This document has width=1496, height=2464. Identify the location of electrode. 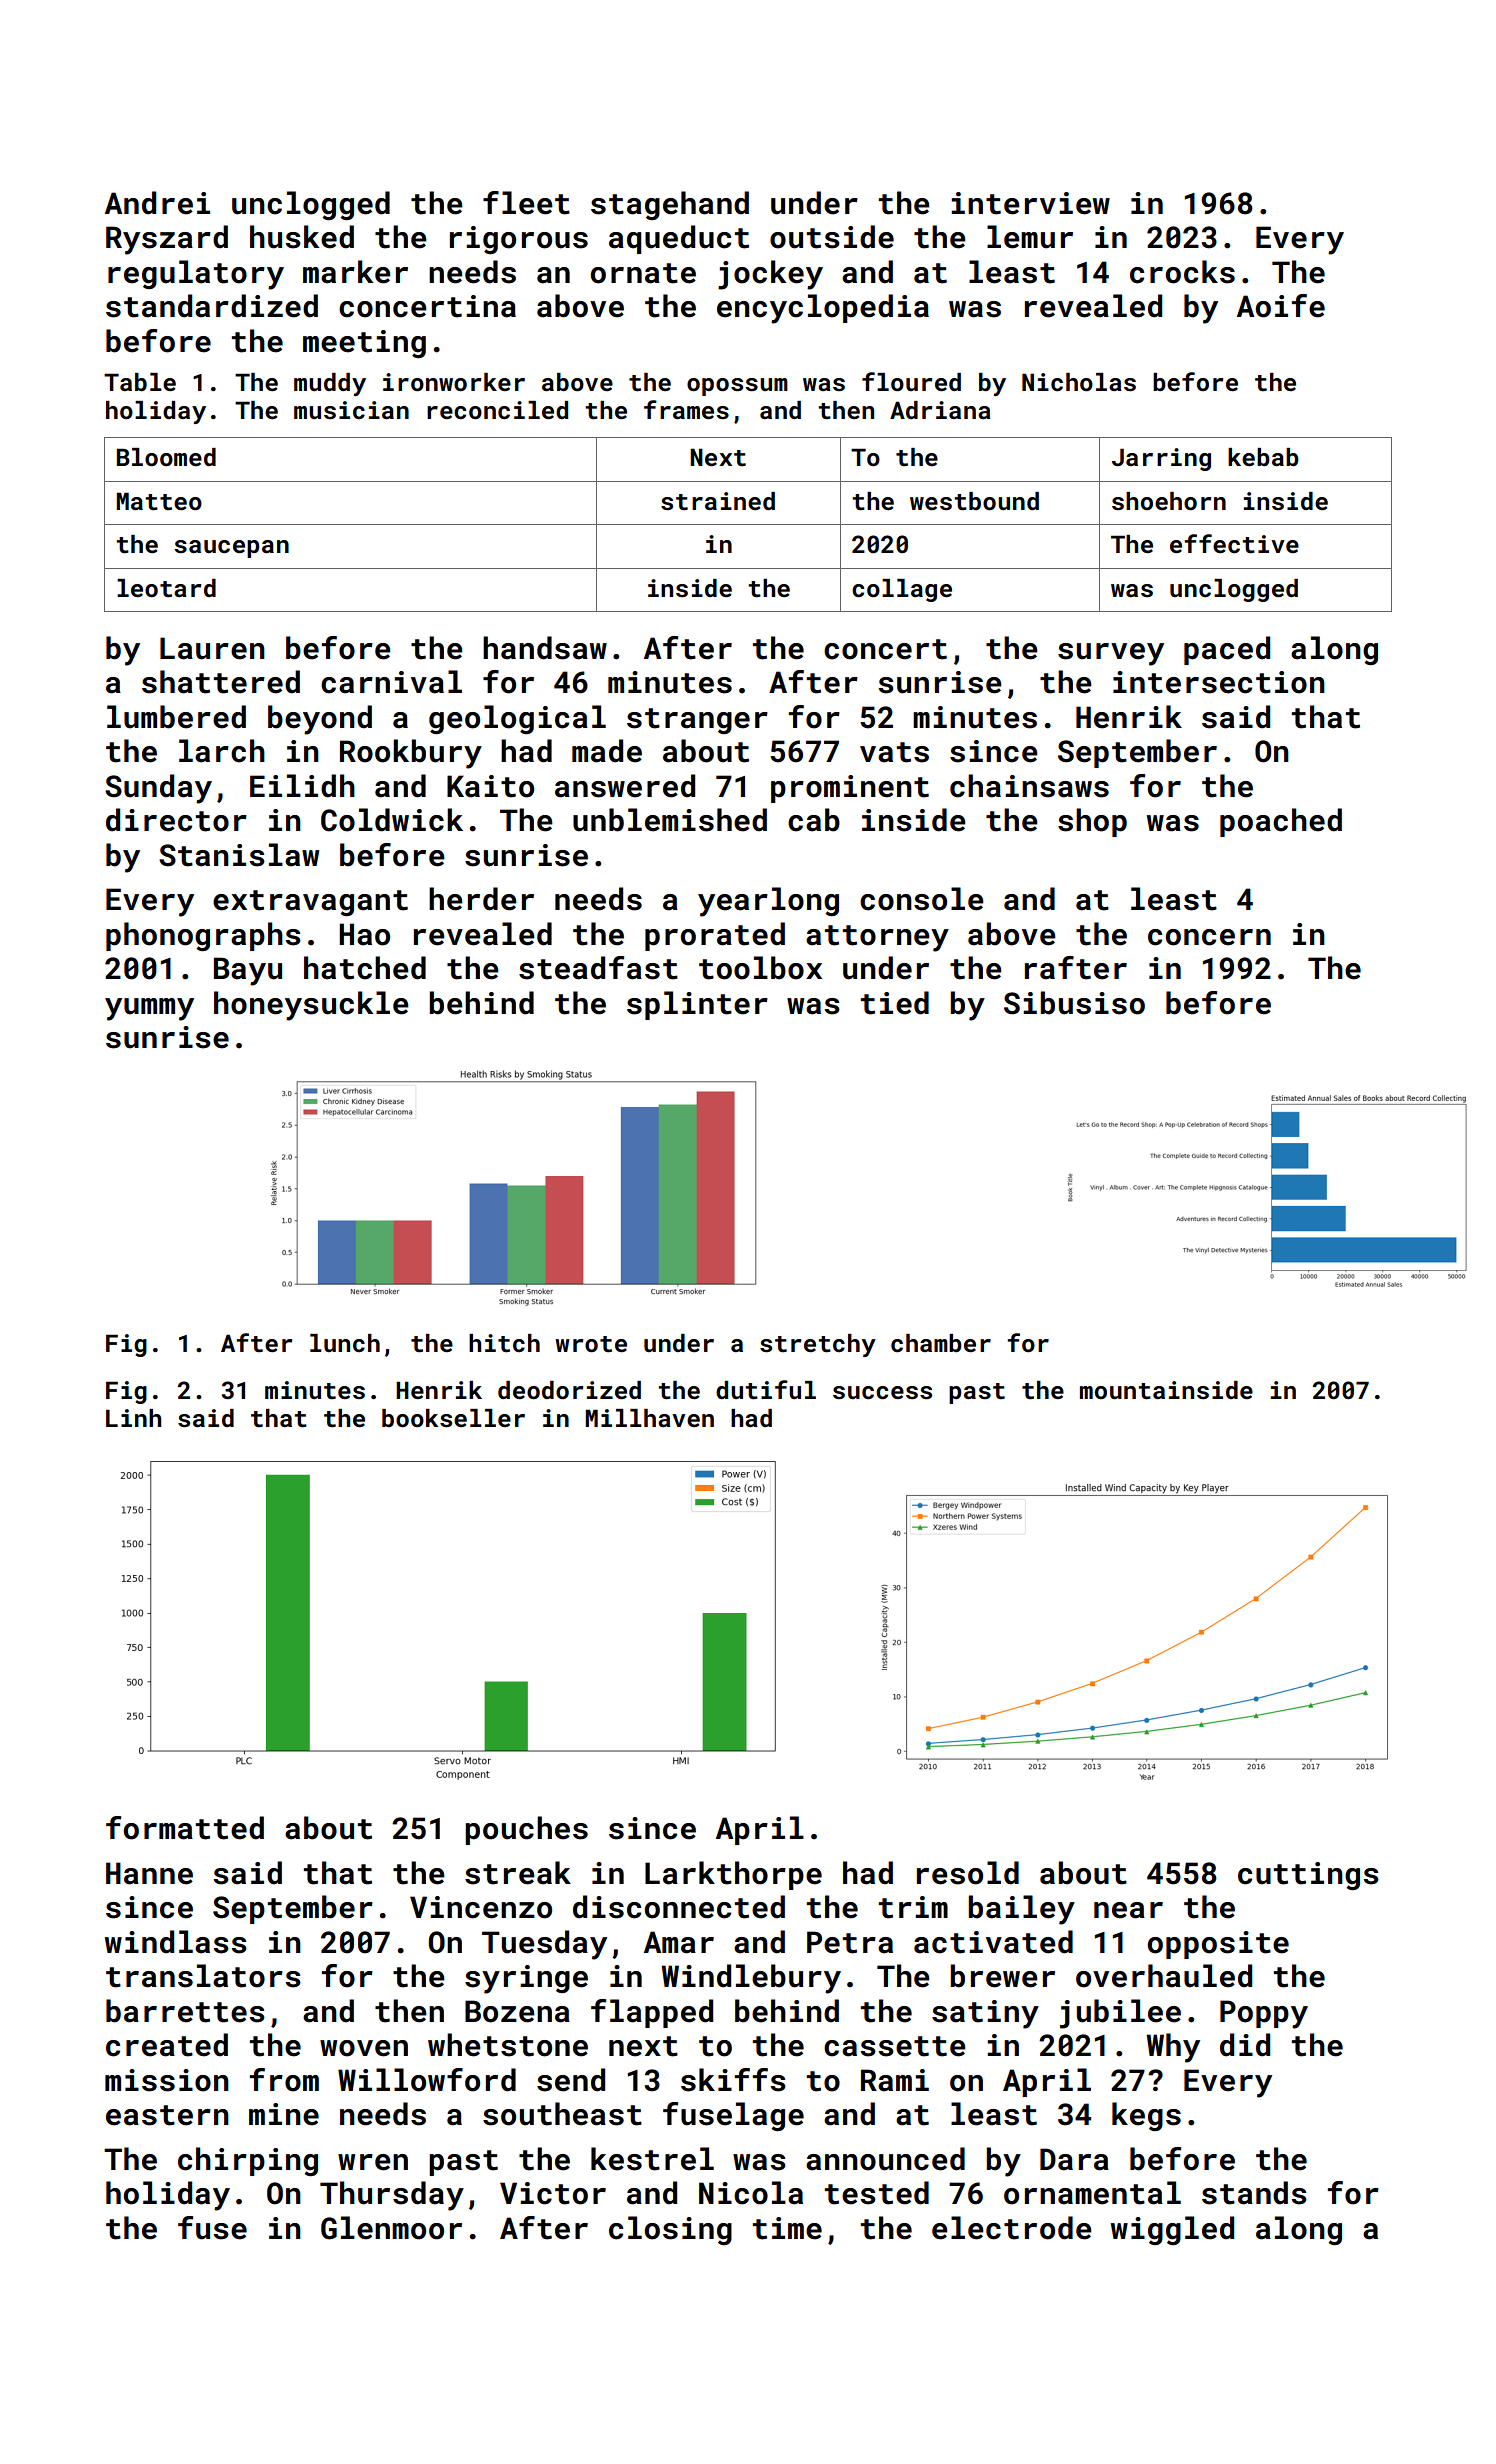
(1012, 2228).
